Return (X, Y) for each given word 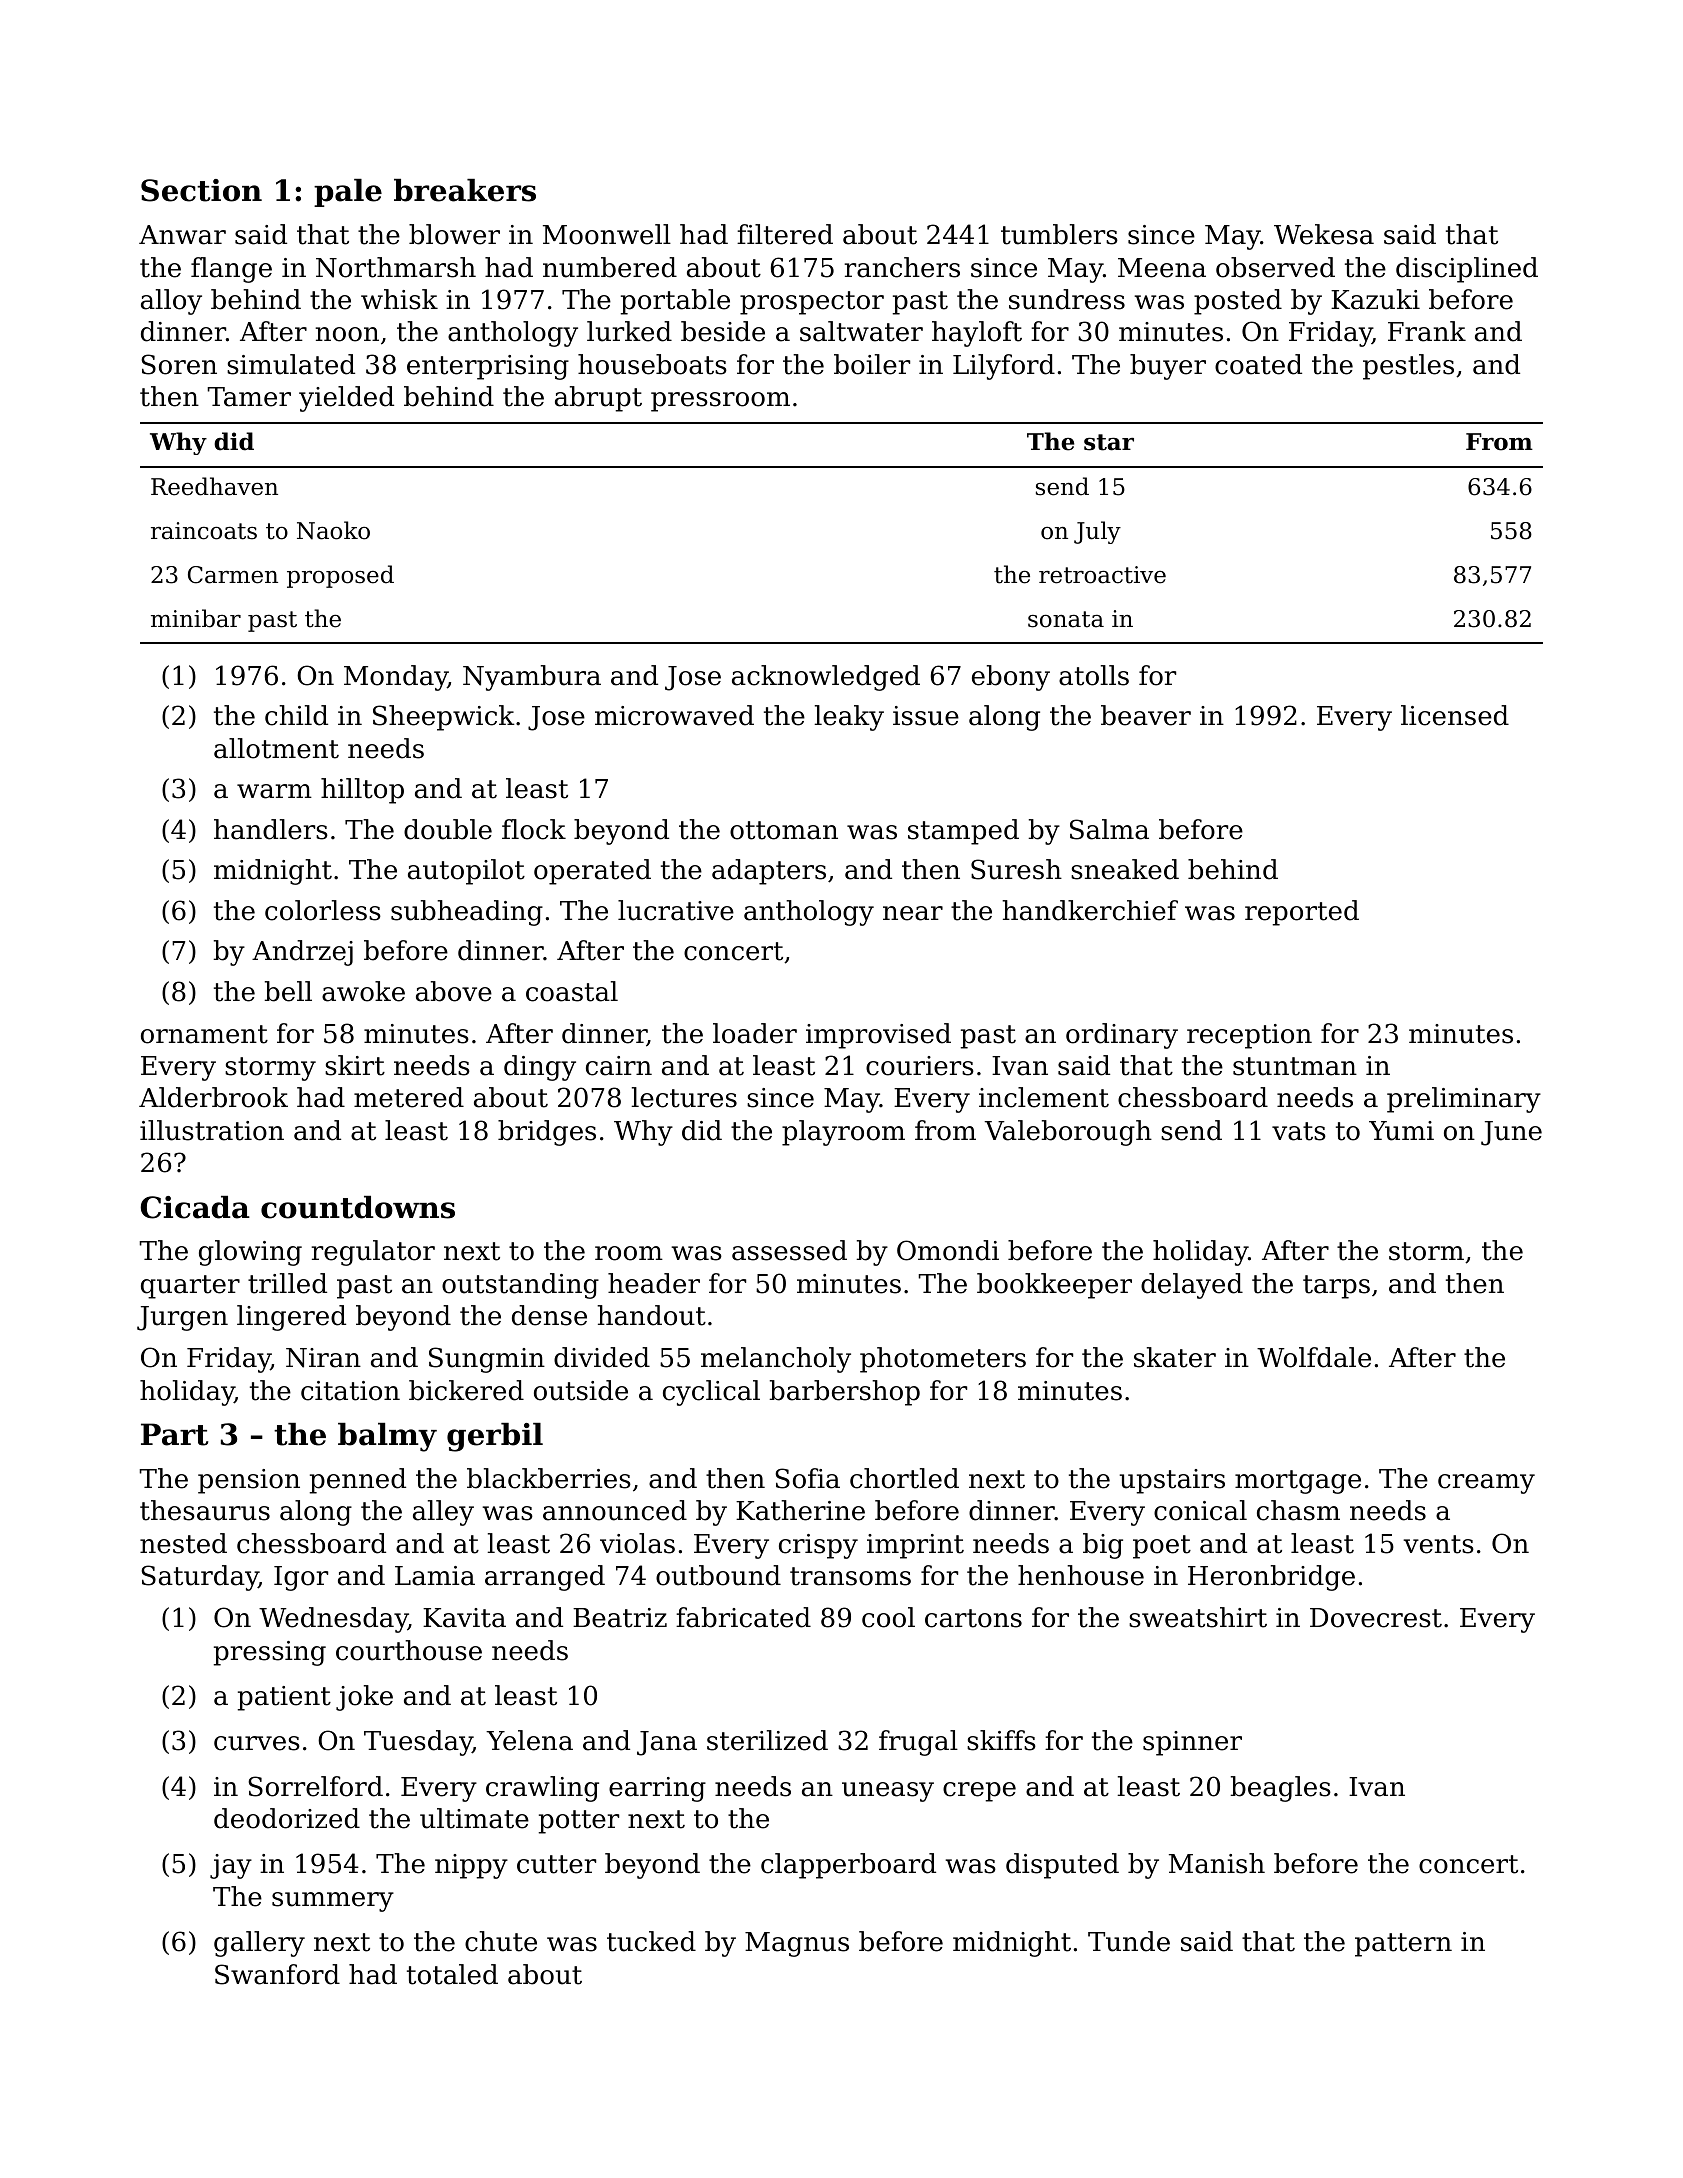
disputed (1062, 1866)
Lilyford (1004, 367)
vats (1299, 1131)
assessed (789, 1250)
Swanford (277, 1974)
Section (201, 190)
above (454, 991)
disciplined (1467, 270)
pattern (1403, 1945)
